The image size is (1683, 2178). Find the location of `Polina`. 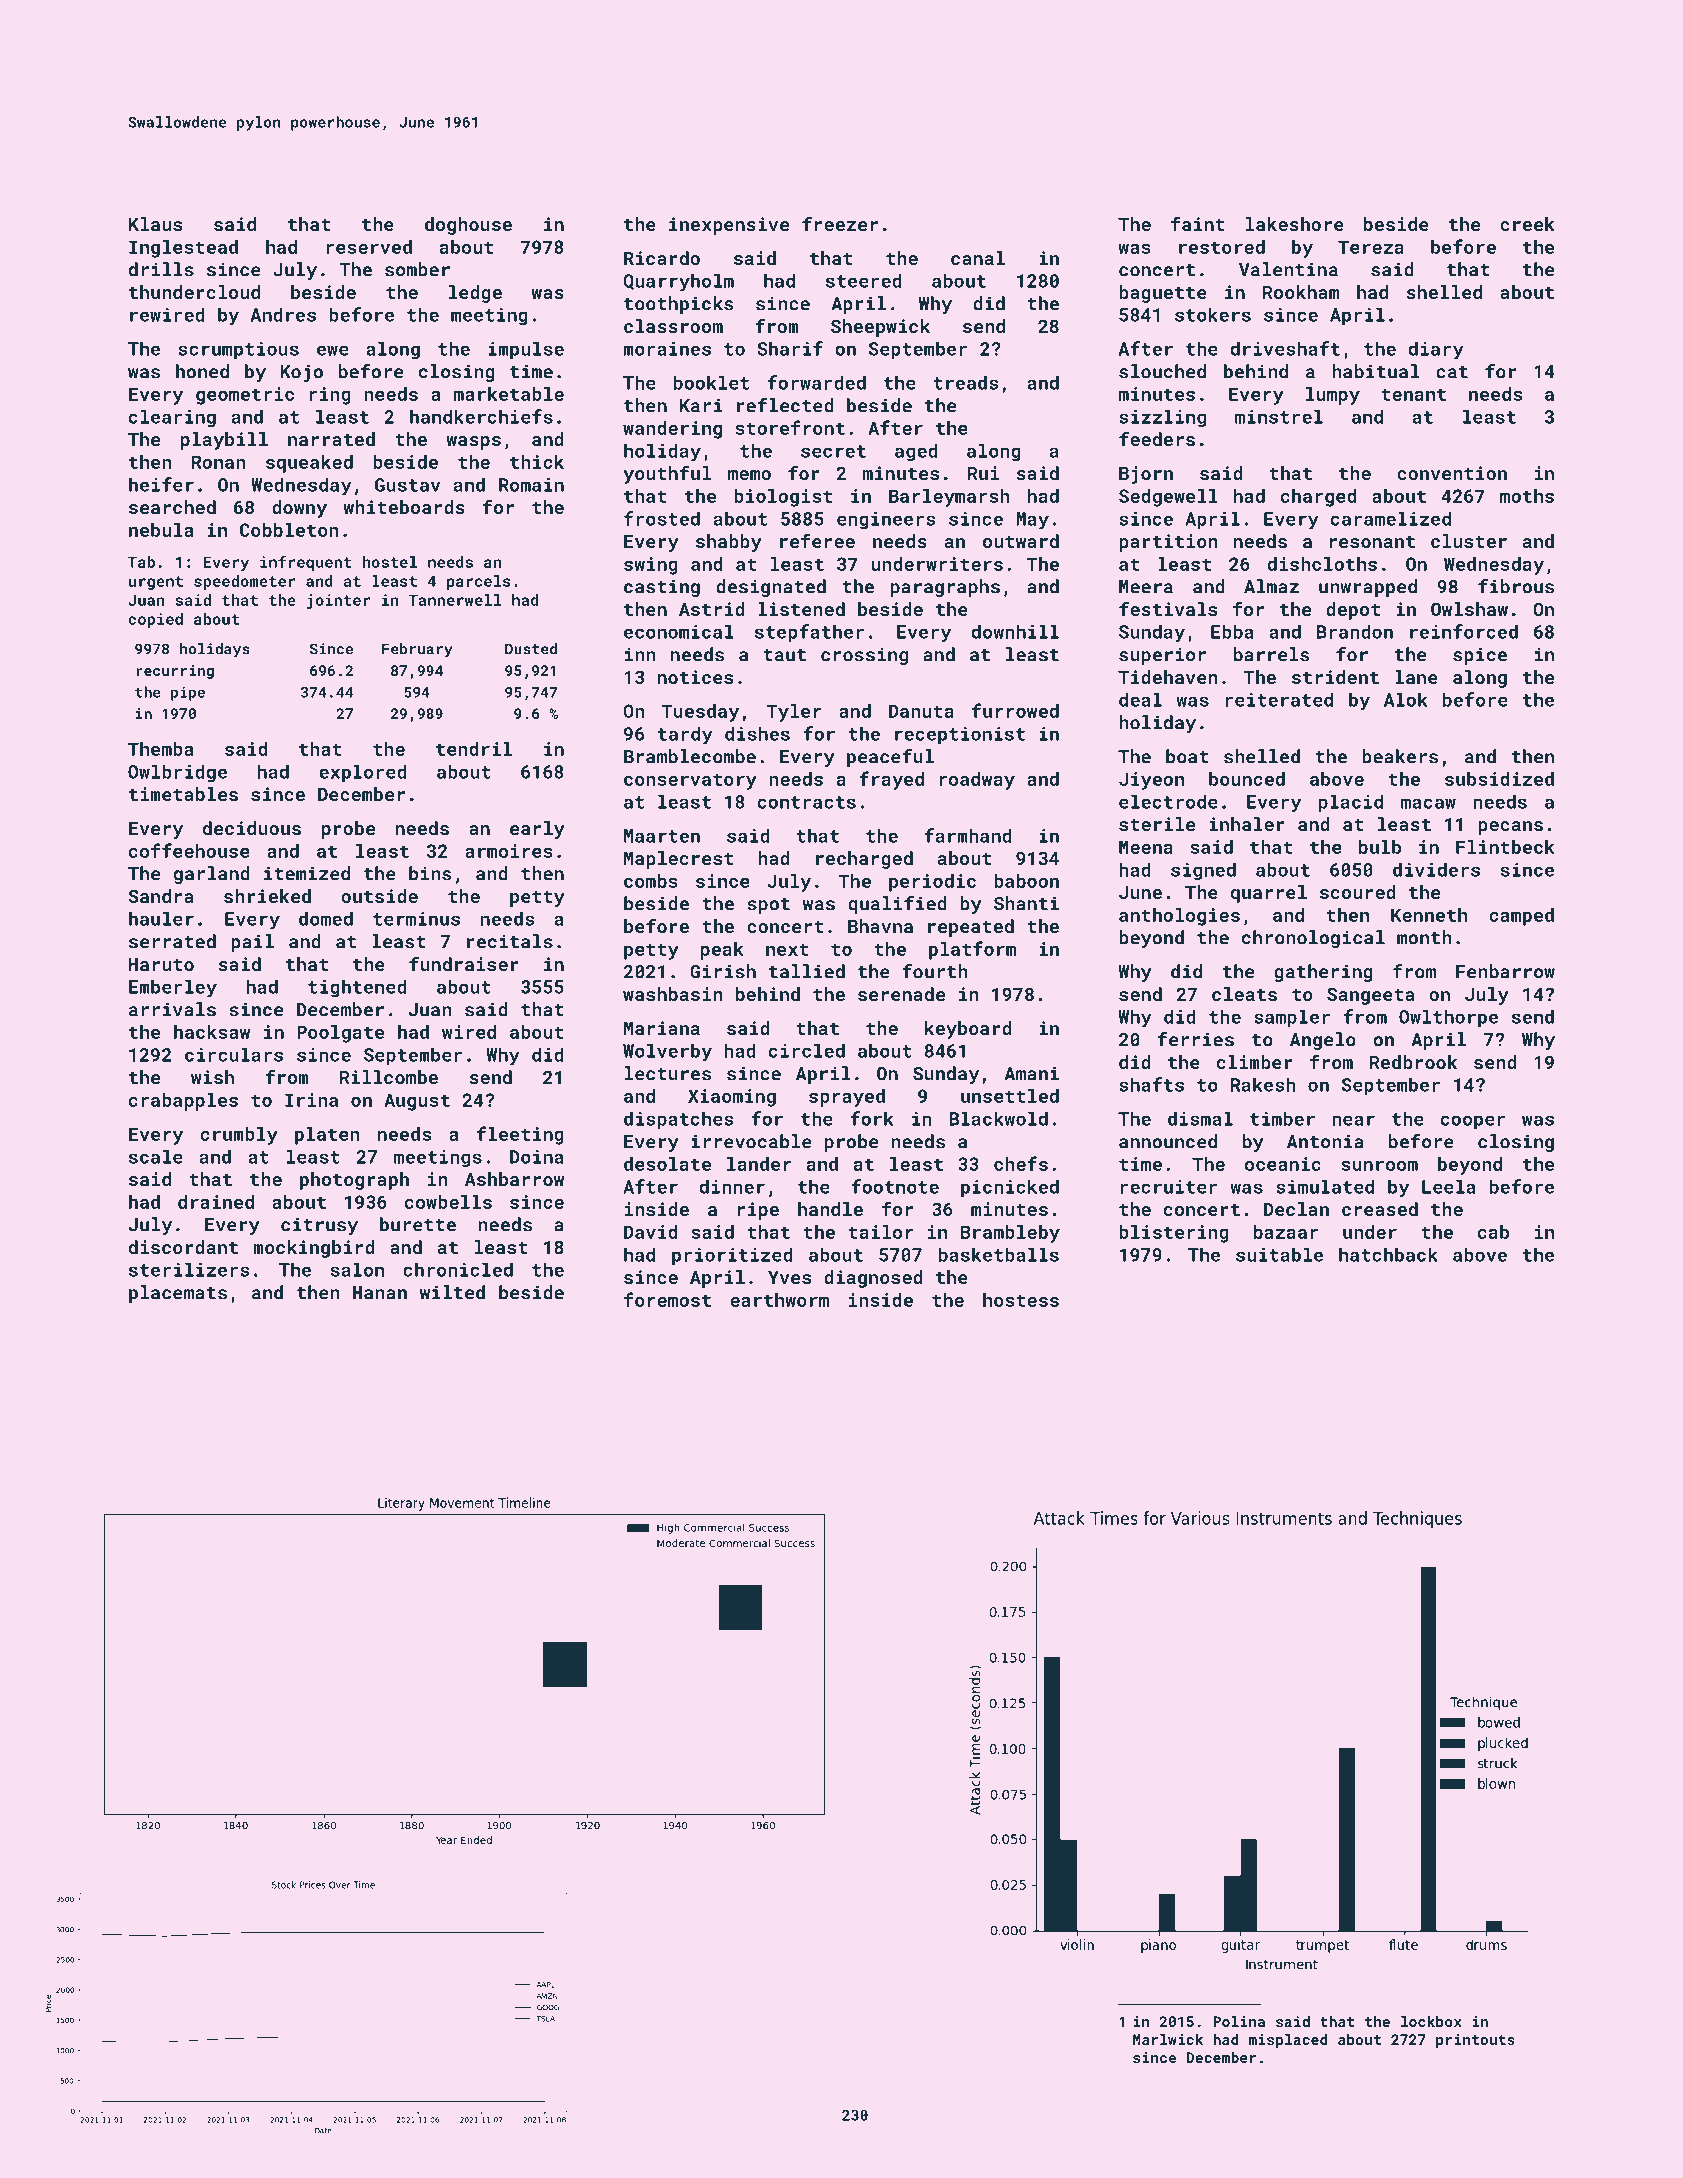

Polina is located at coordinates (1239, 2021).
